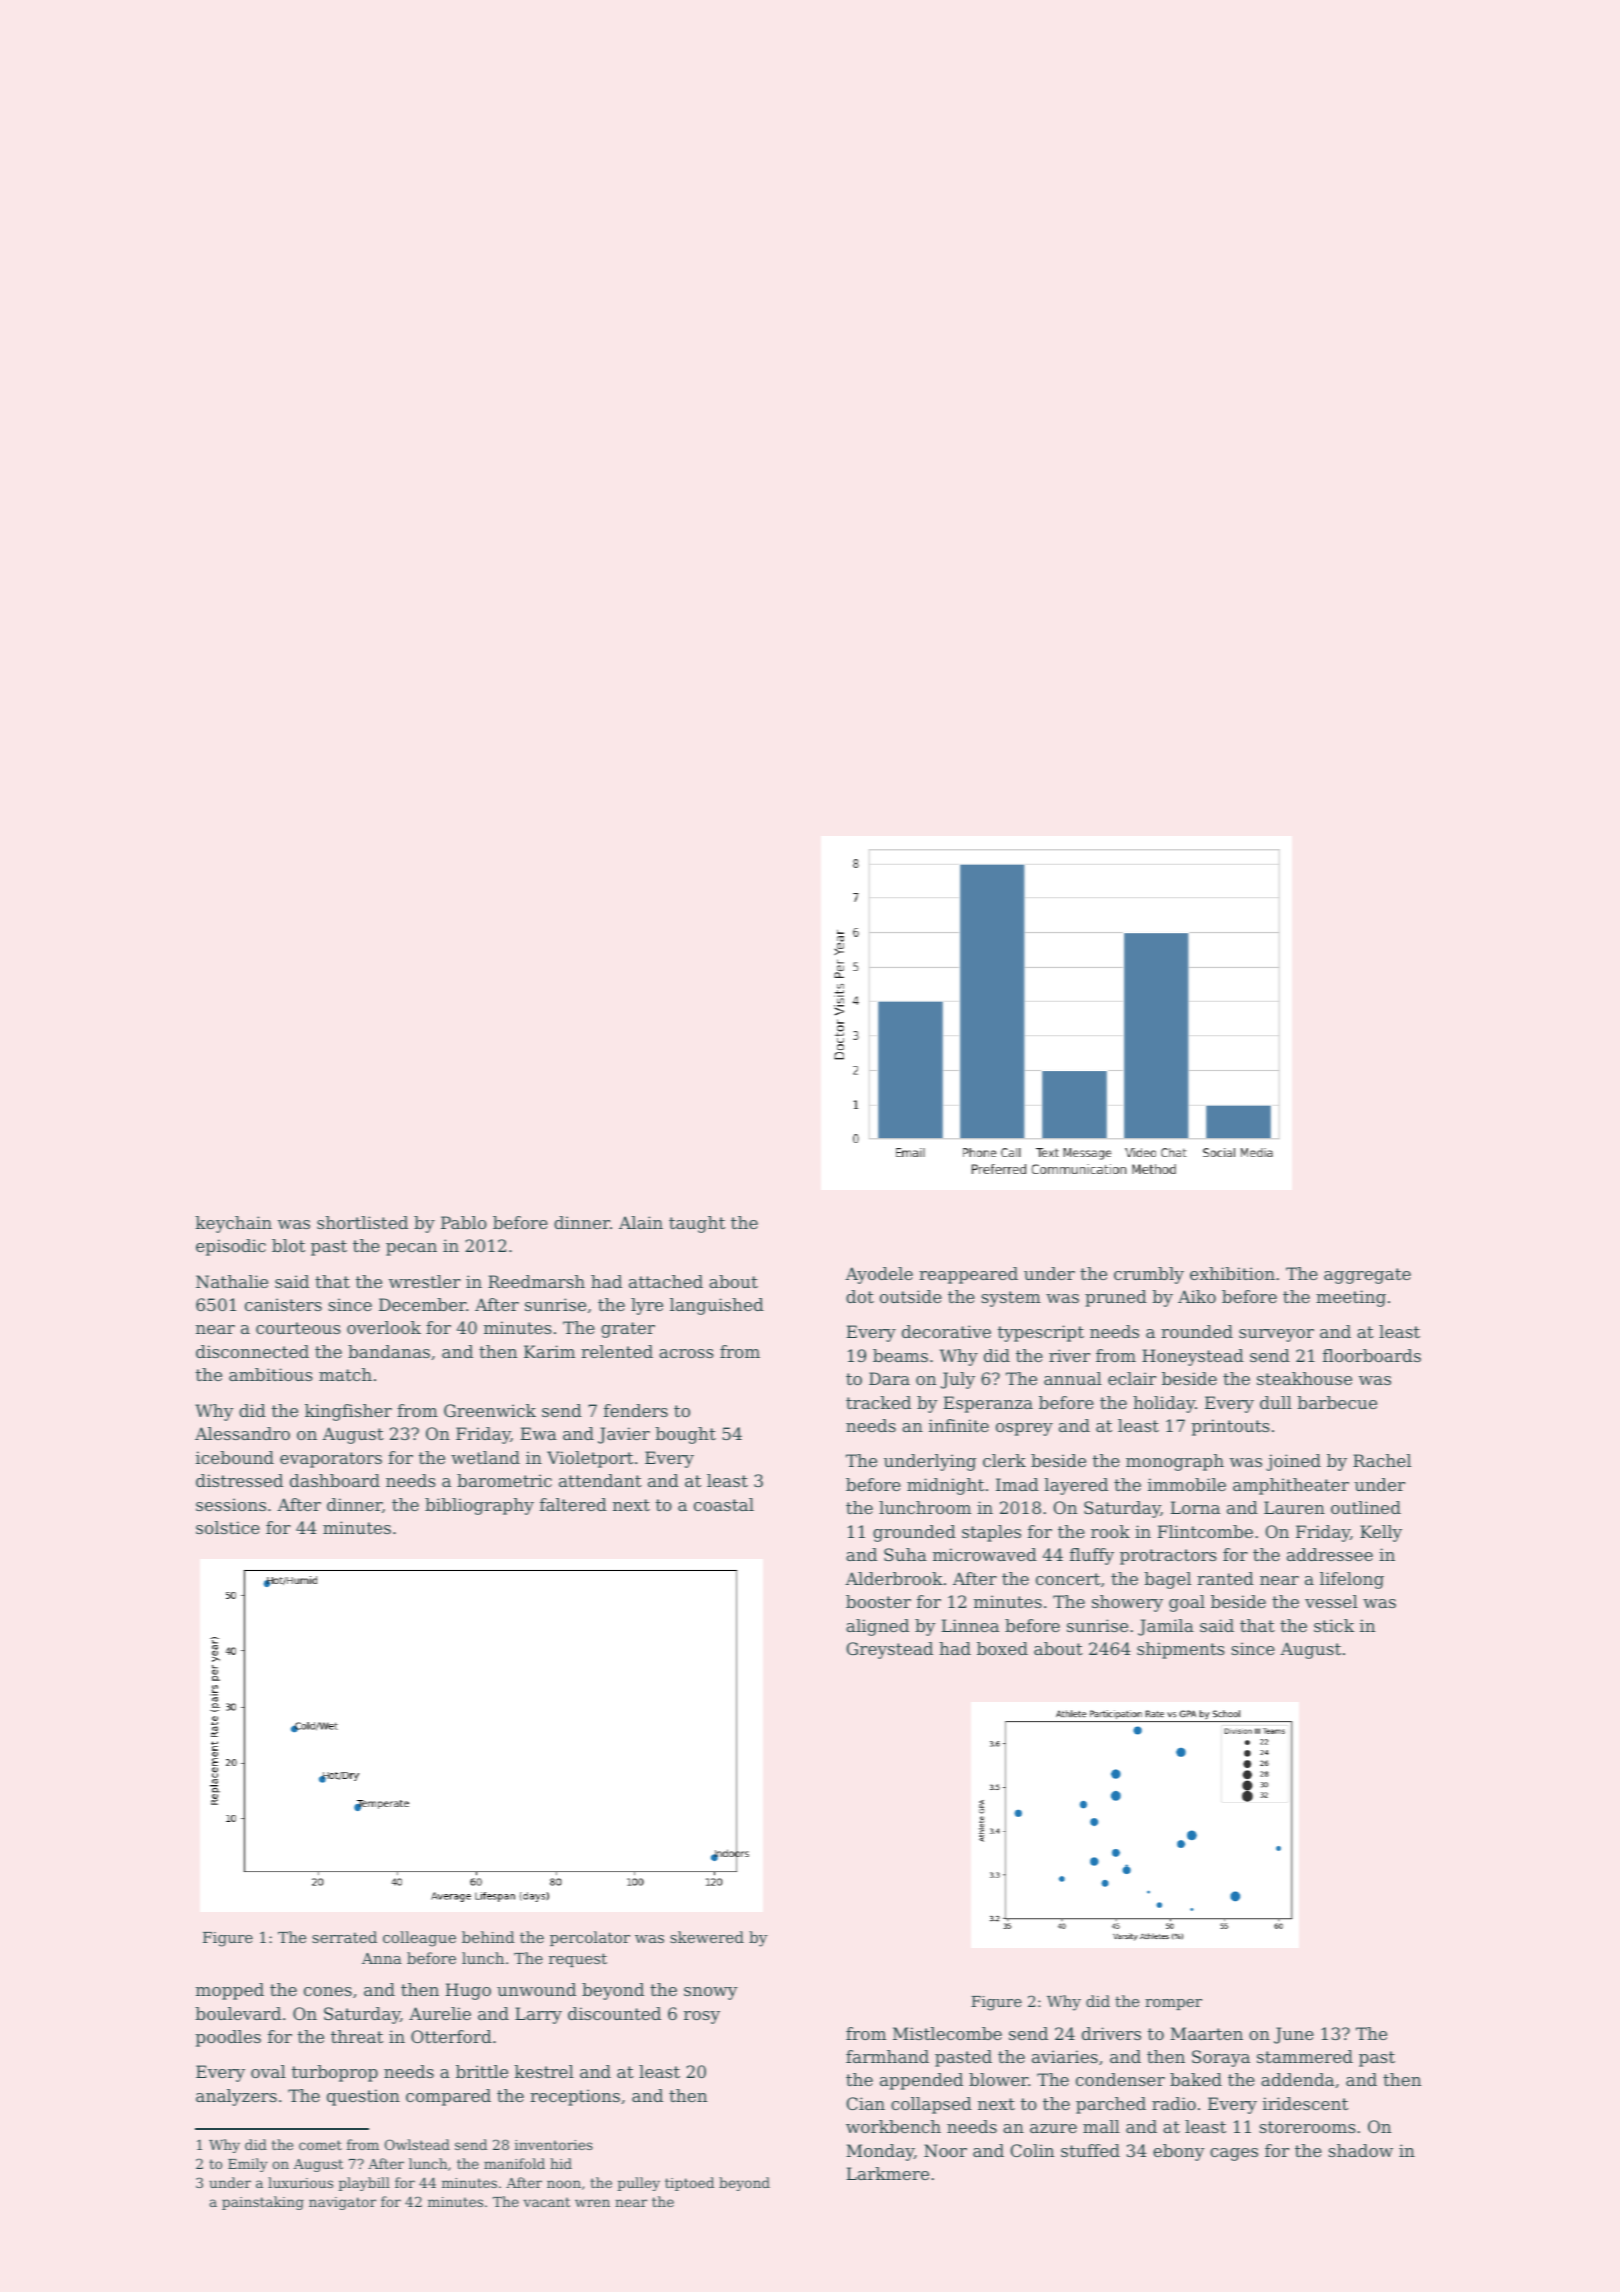 Image resolution: width=1620 pixels, height=2292 pixels. I want to click on pecan, so click(411, 1249).
